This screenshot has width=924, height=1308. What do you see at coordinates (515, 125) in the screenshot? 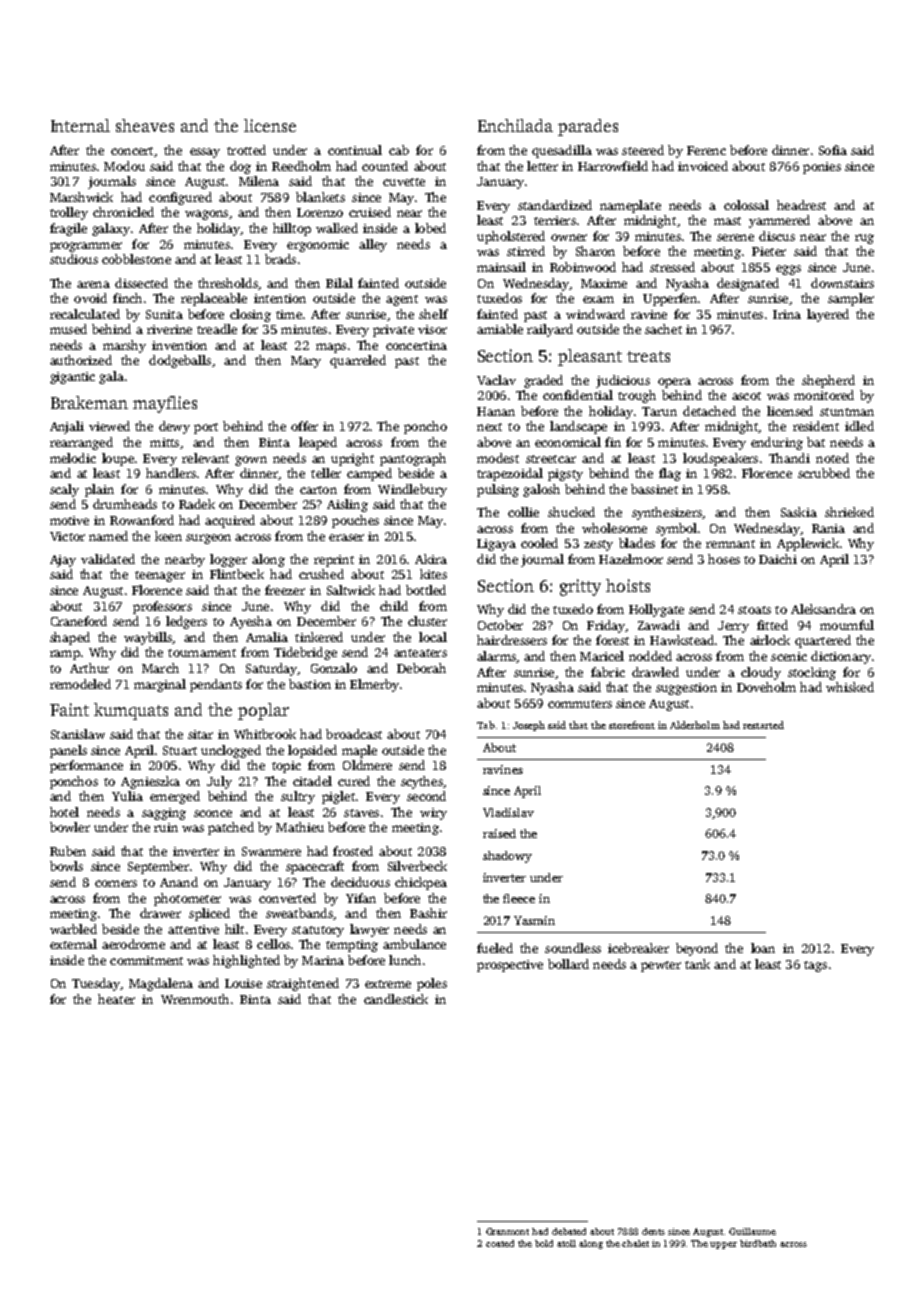
I see `Enchilada` at bounding box center [515, 125].
